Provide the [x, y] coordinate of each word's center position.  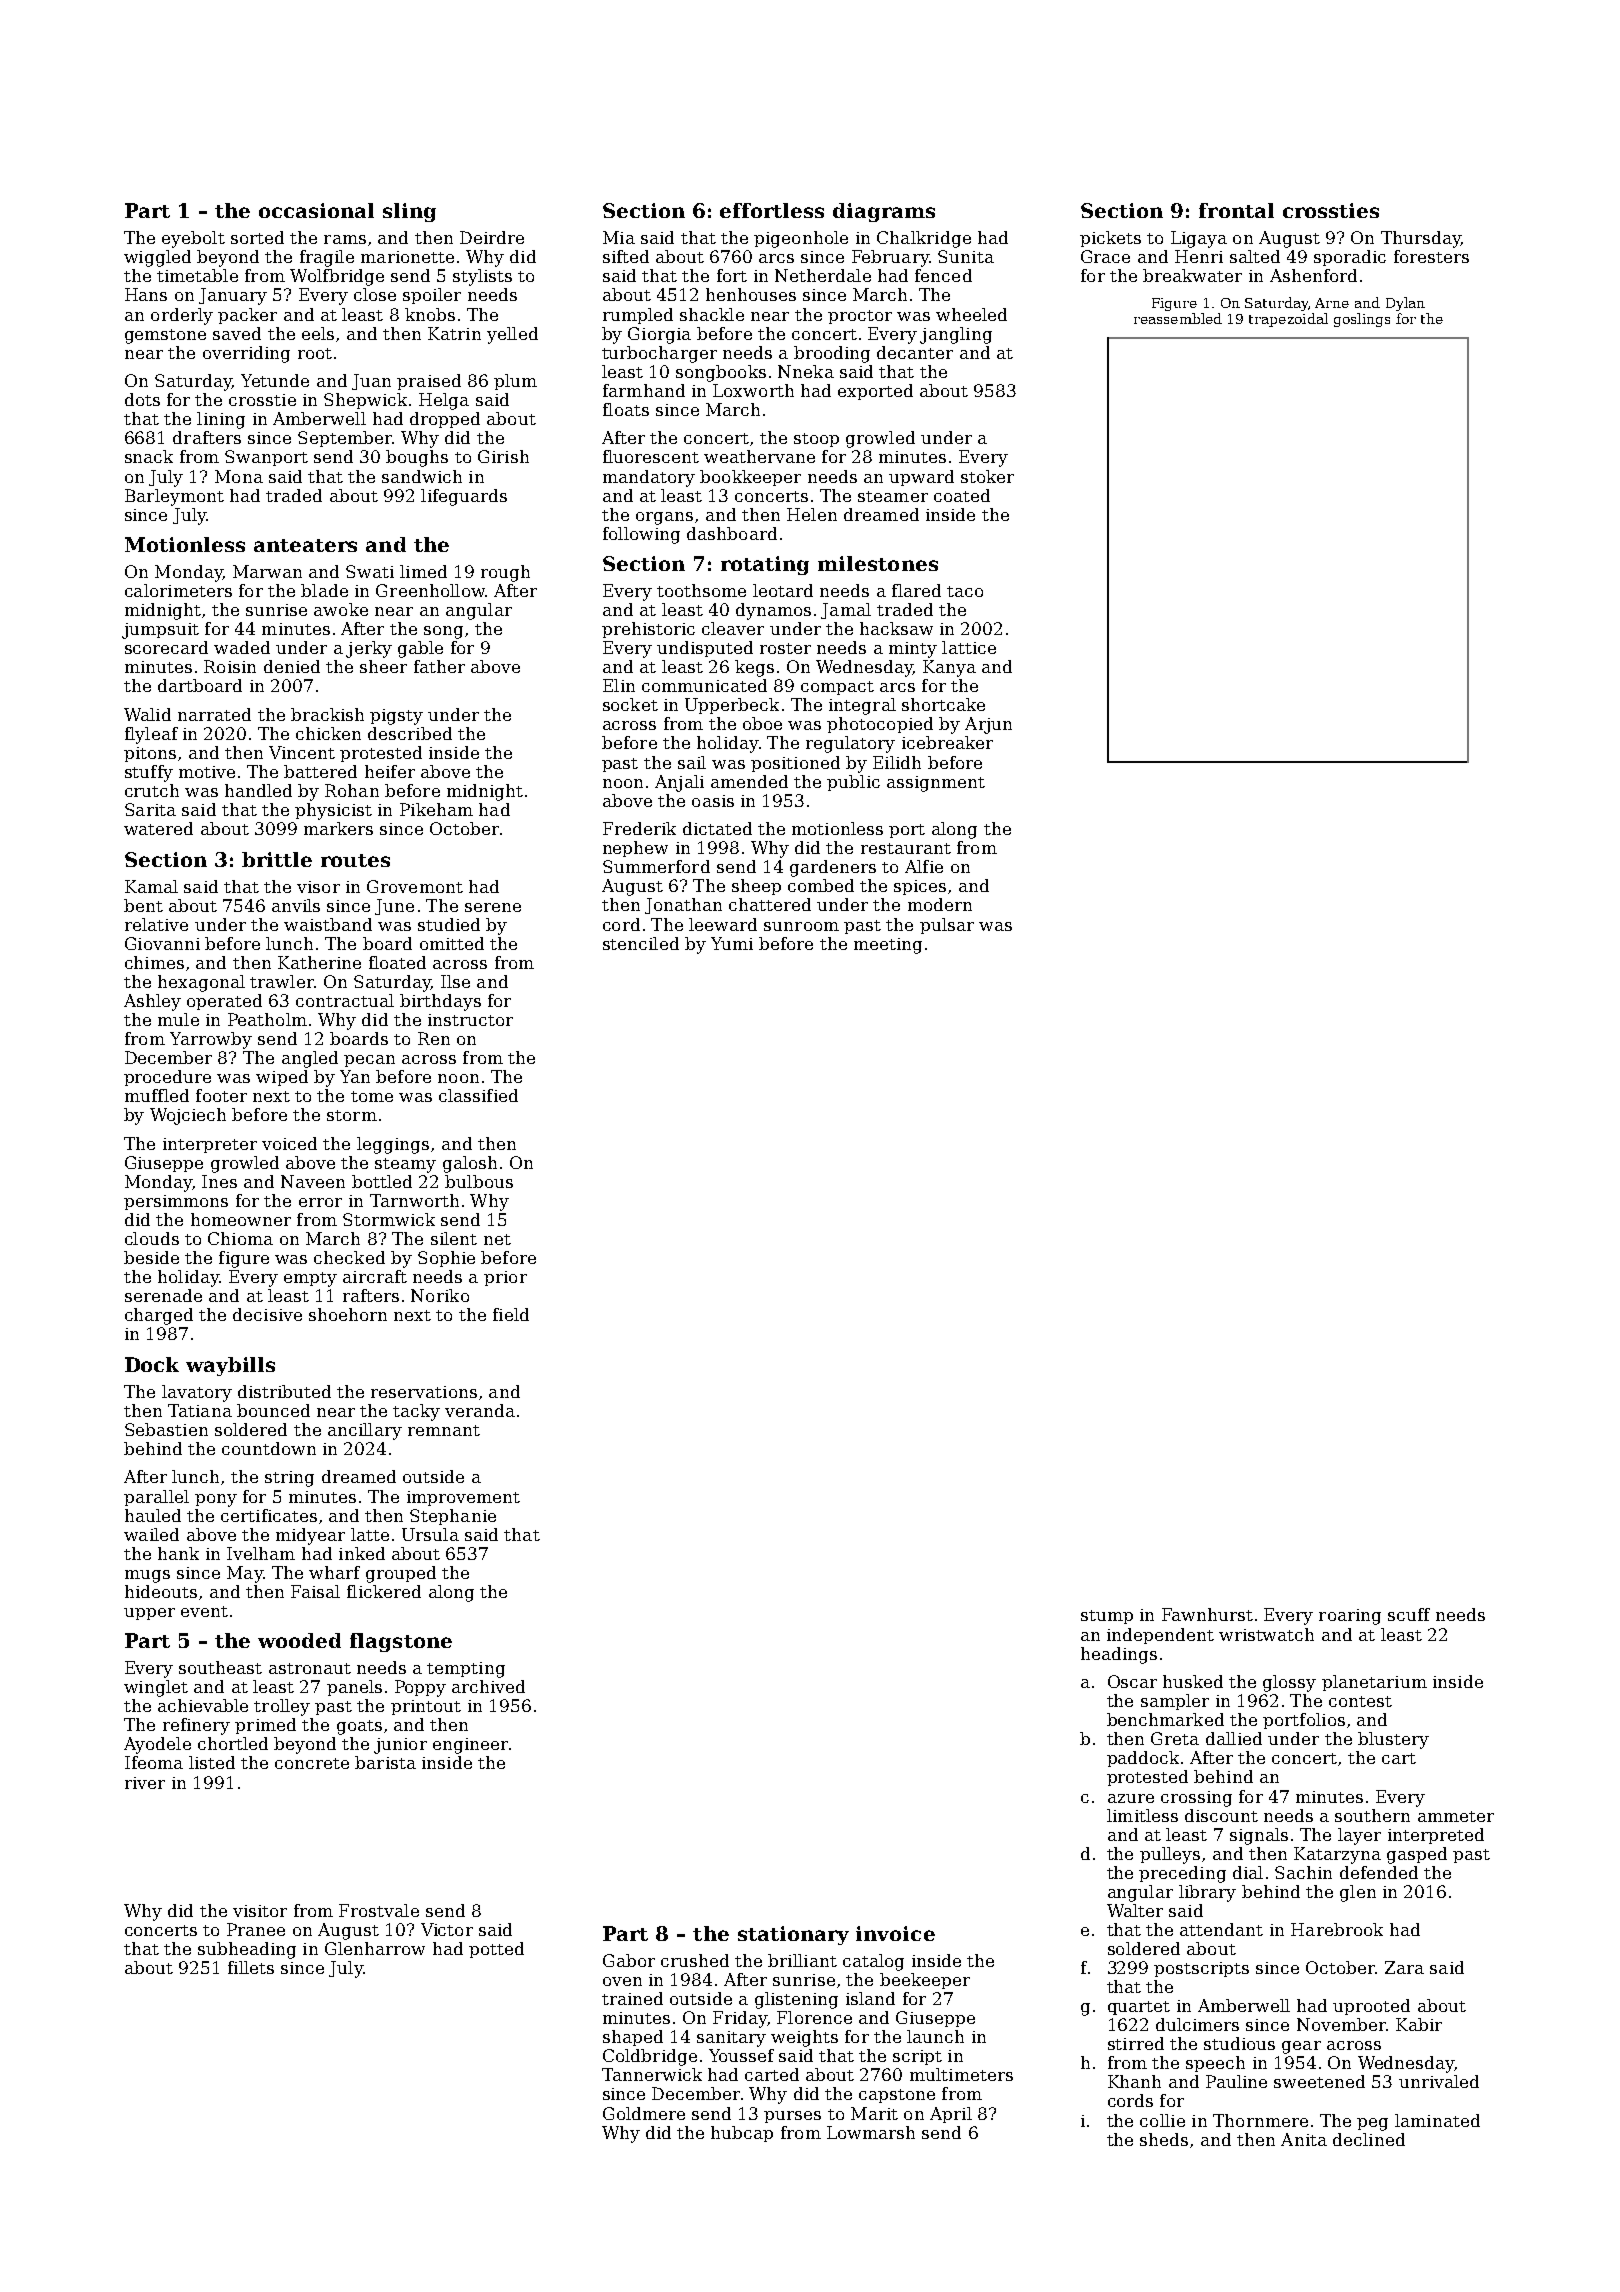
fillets [251, 1967]
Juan [371, 382]
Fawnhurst [1207, 1614]
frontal [1236, 210]
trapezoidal [1288, 320]
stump [1107, 1617]
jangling [956, 335]
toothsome [701, 590]
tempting [466, 1670]
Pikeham [436, 809]
